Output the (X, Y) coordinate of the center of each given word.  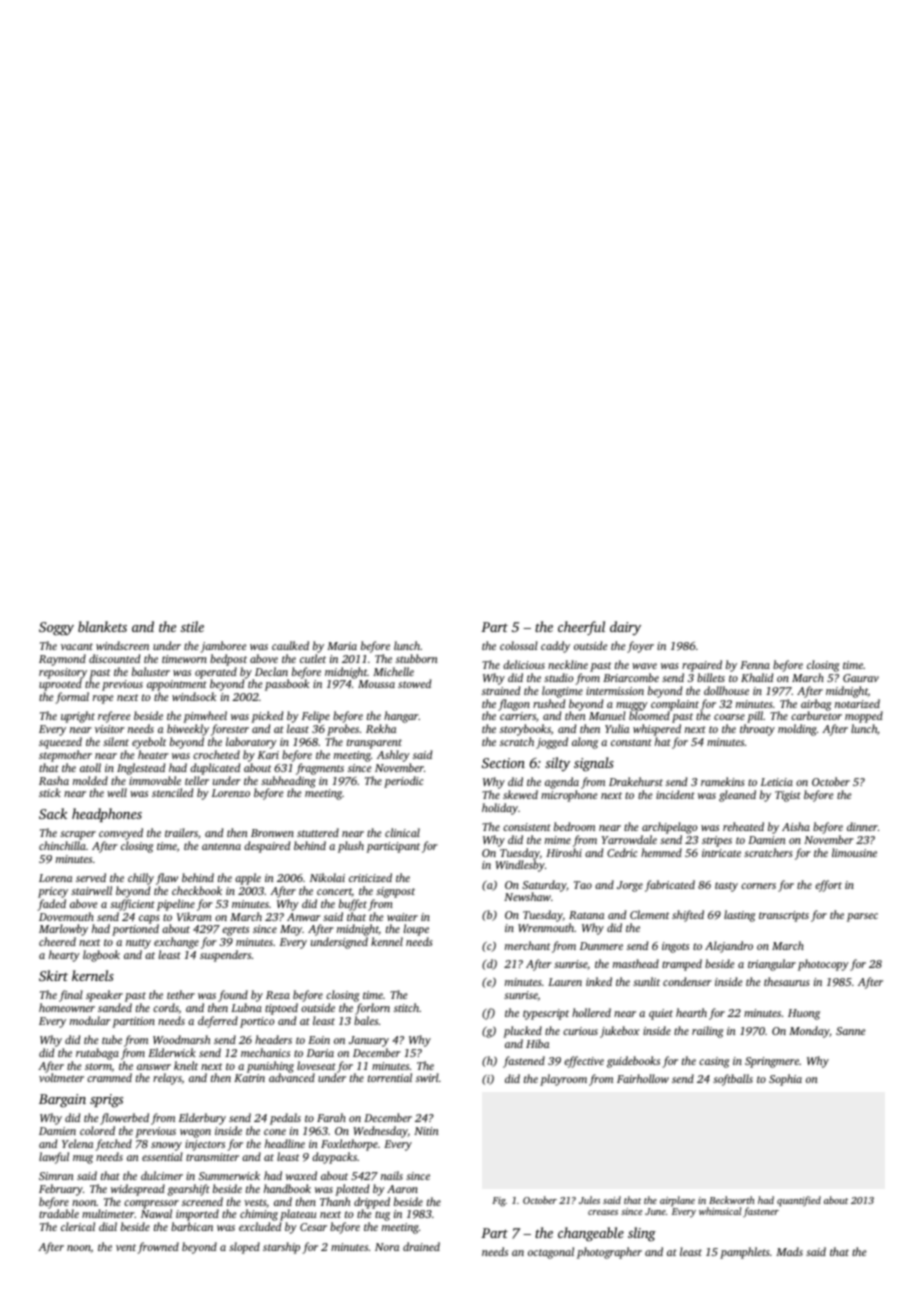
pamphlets (744, 1253)
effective (584, 1062)
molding (797, 730)
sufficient (132, 905)
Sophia (785, 1080)
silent (116, 741)
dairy (625, 628)
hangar (401, 717)
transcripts (784, 916)
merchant (527, 945)
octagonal (551, 1253)
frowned (158, 1248)
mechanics (265, 1052)
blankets (102, 626)
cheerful (581, 628)
